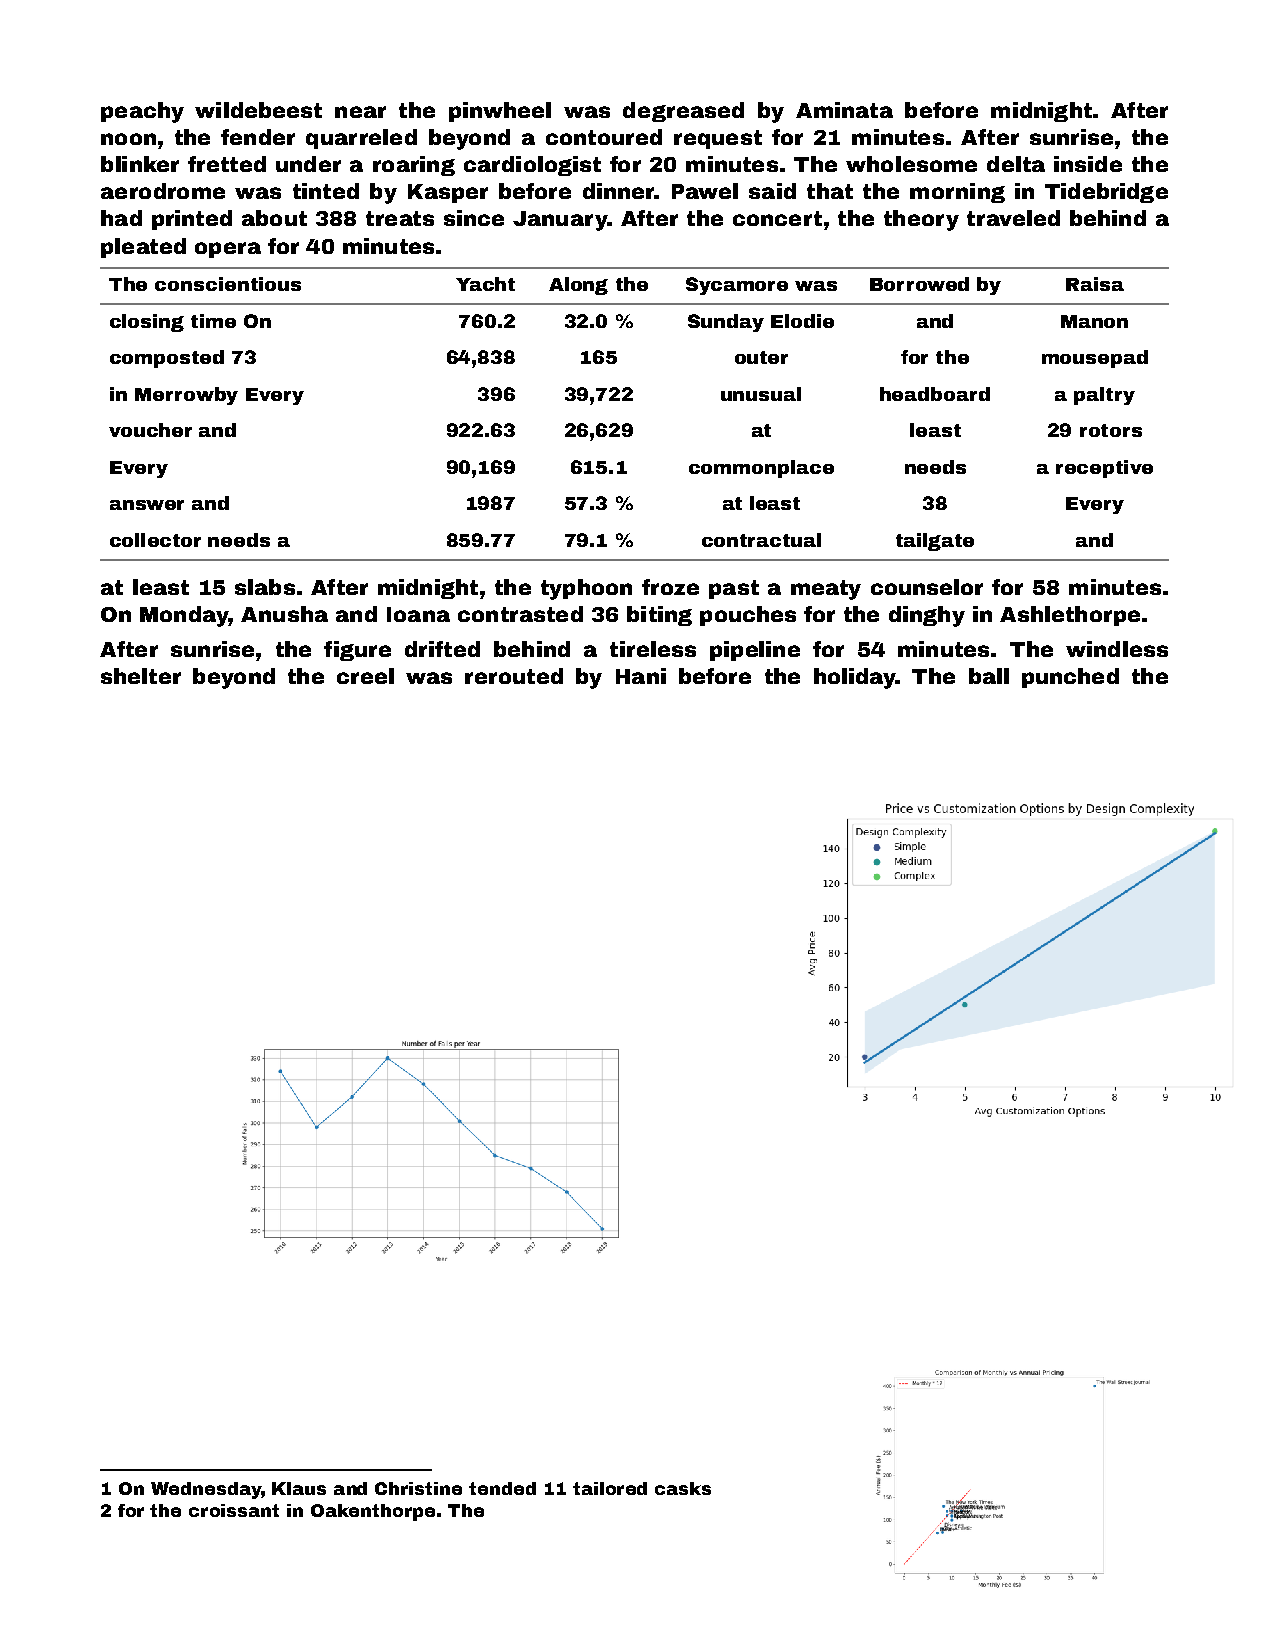  What do you see at coordinates (520, 614) in the screenshot?
I see `contrasted` at bounding box center [520, 614].
